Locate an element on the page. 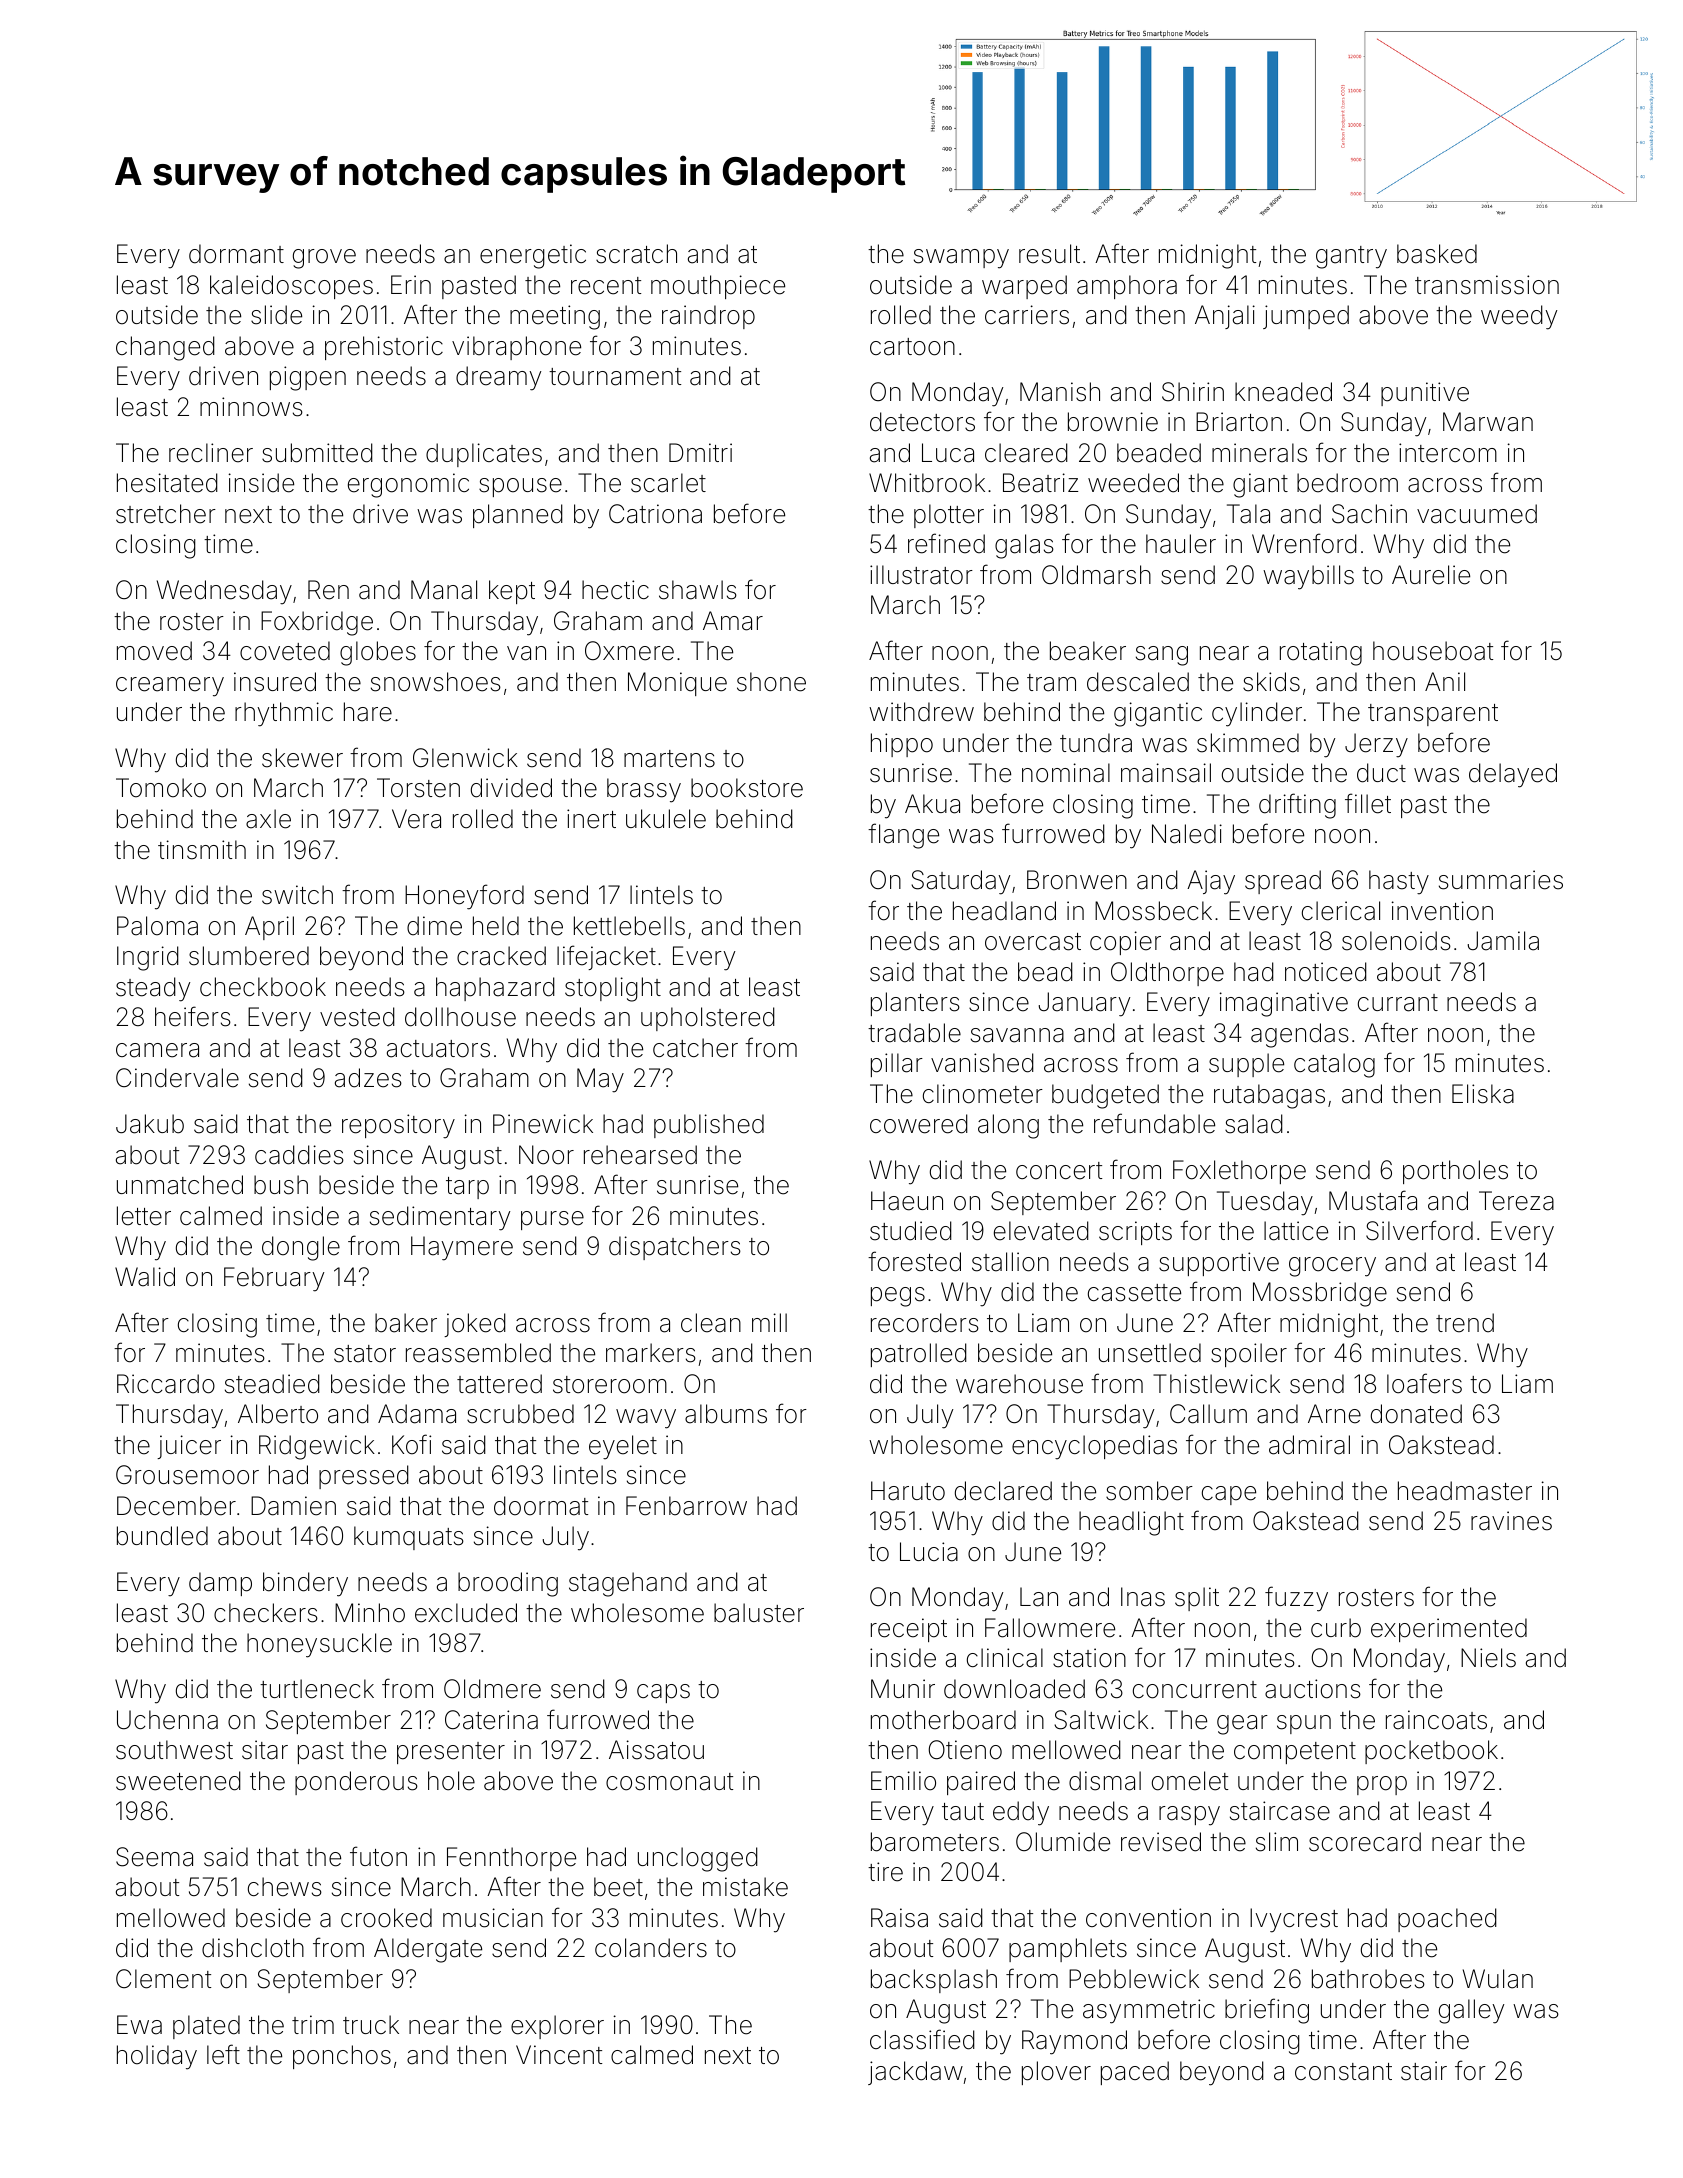 This image has height=2178, width=1683. declared is located at coordinates (1003, 1491).
